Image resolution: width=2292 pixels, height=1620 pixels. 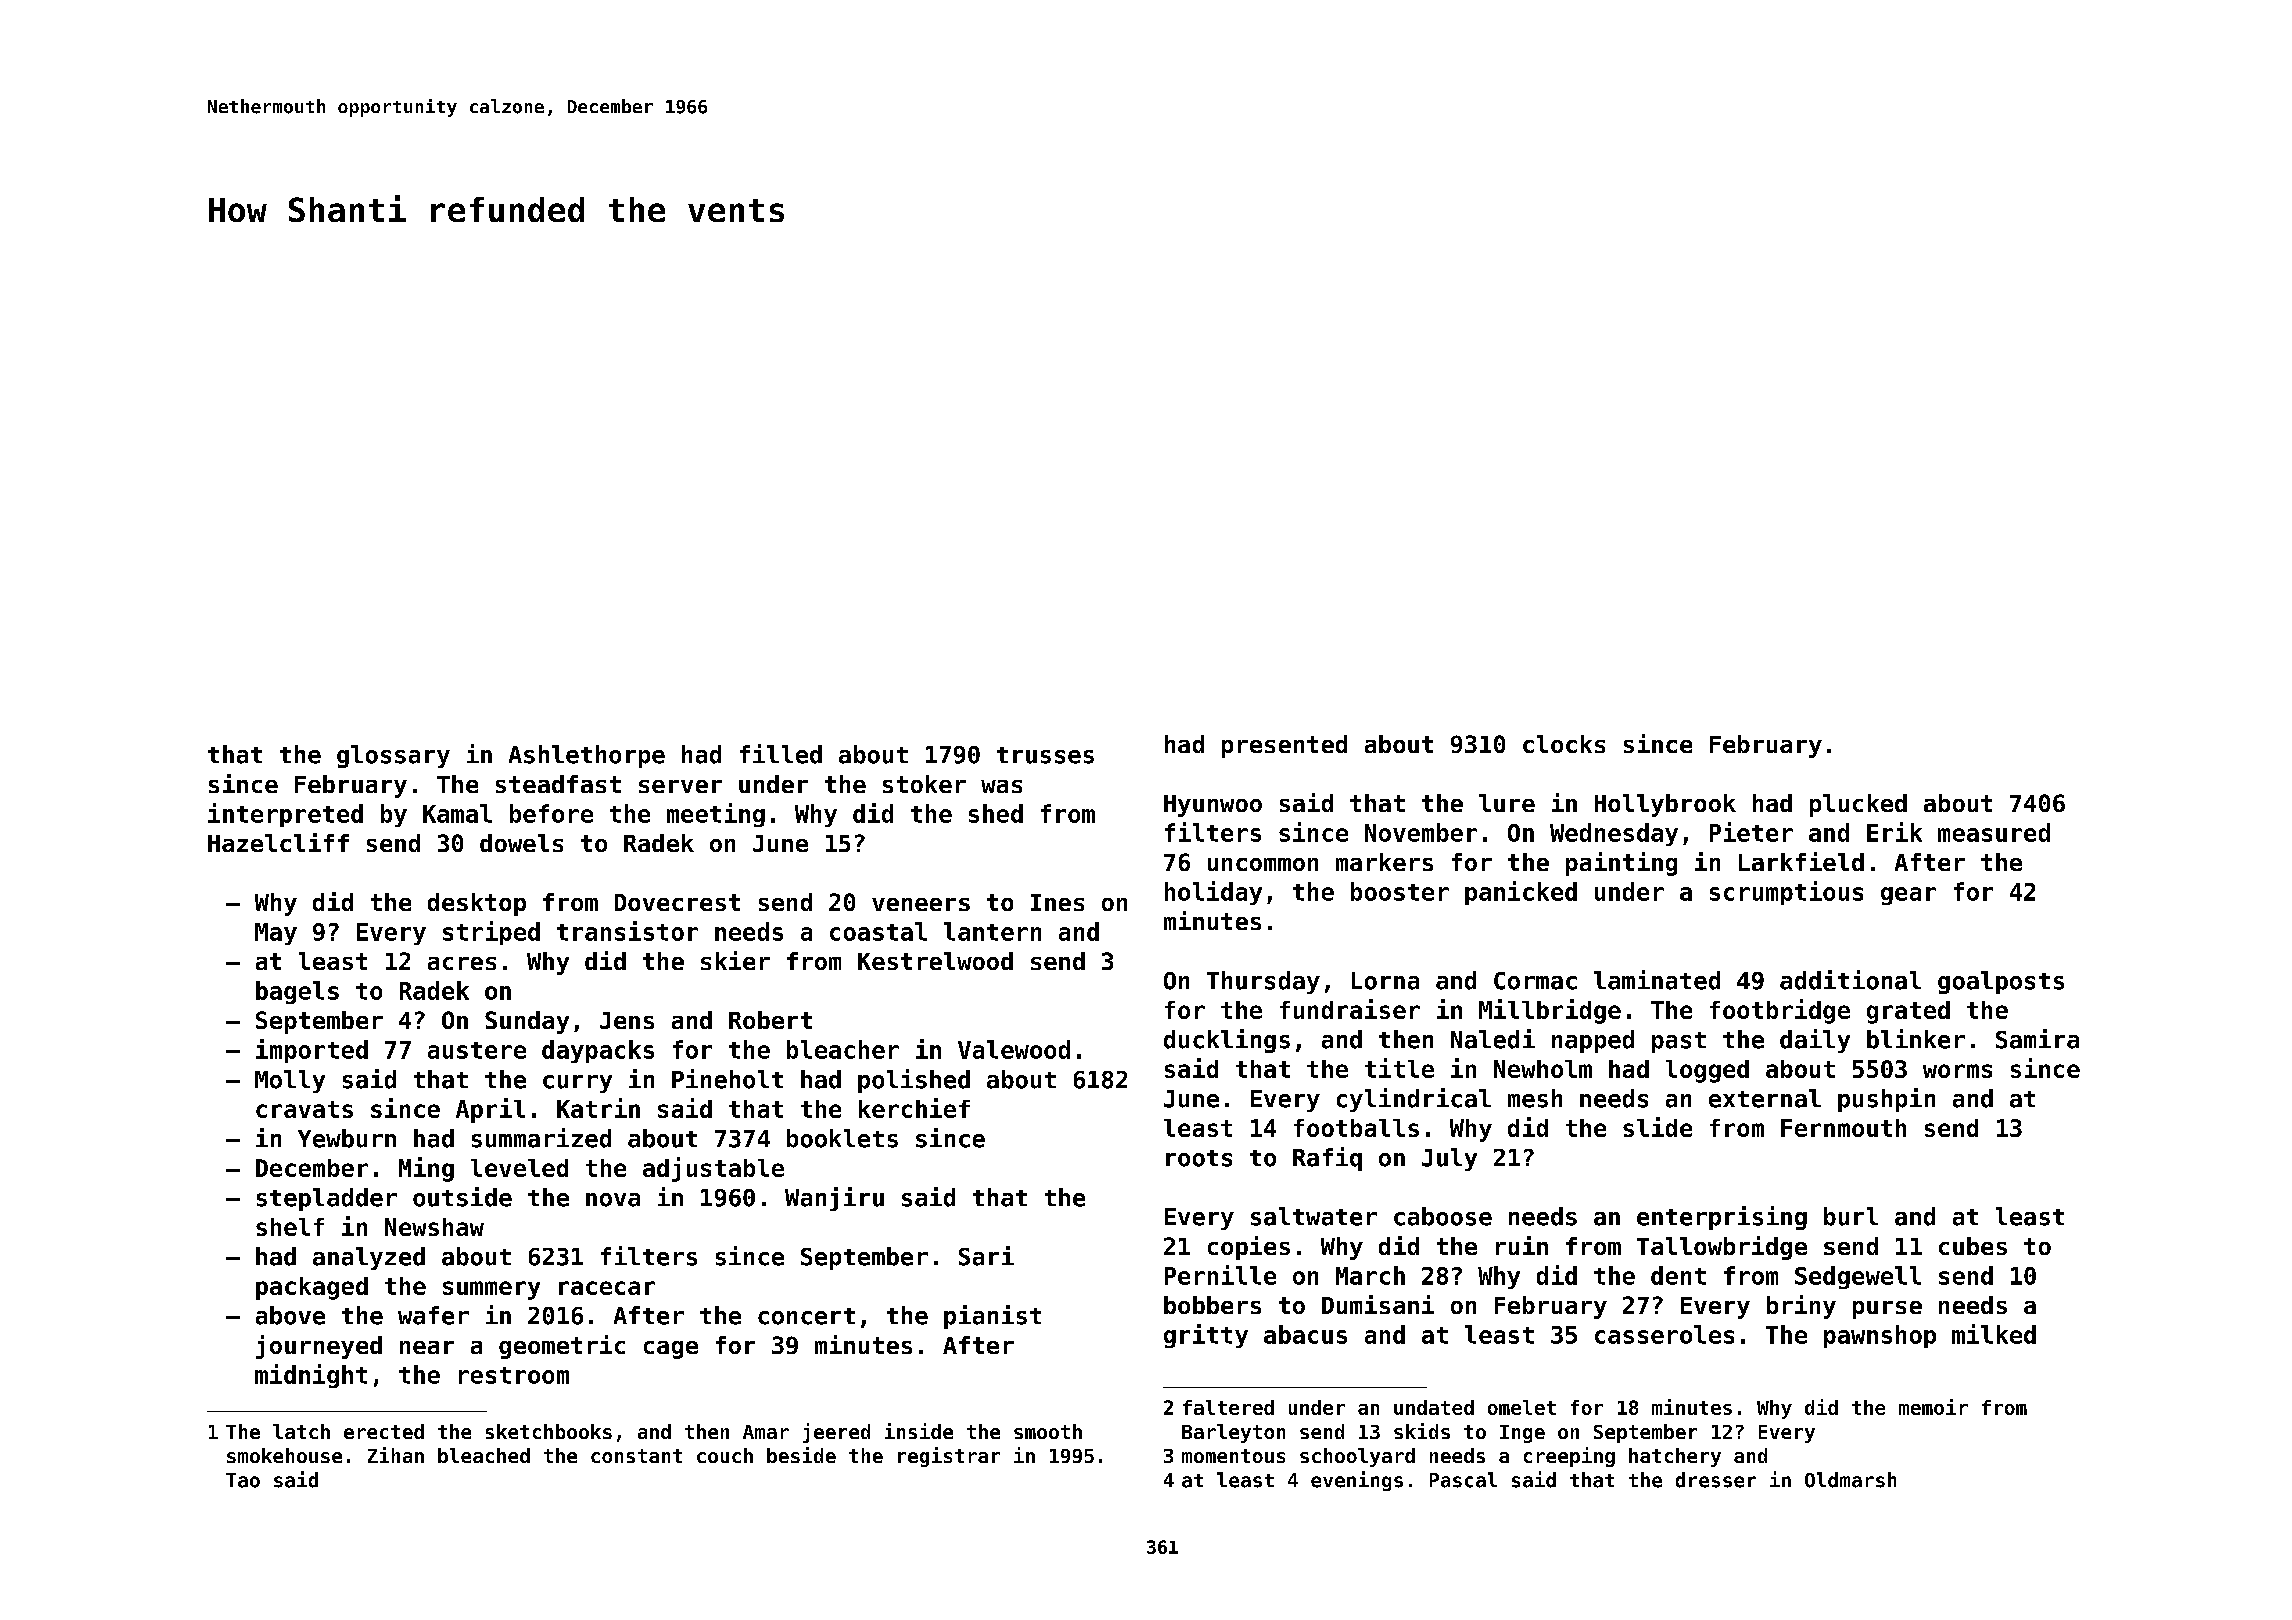 I want to click on restroom, so click(x=514, y=1375).
